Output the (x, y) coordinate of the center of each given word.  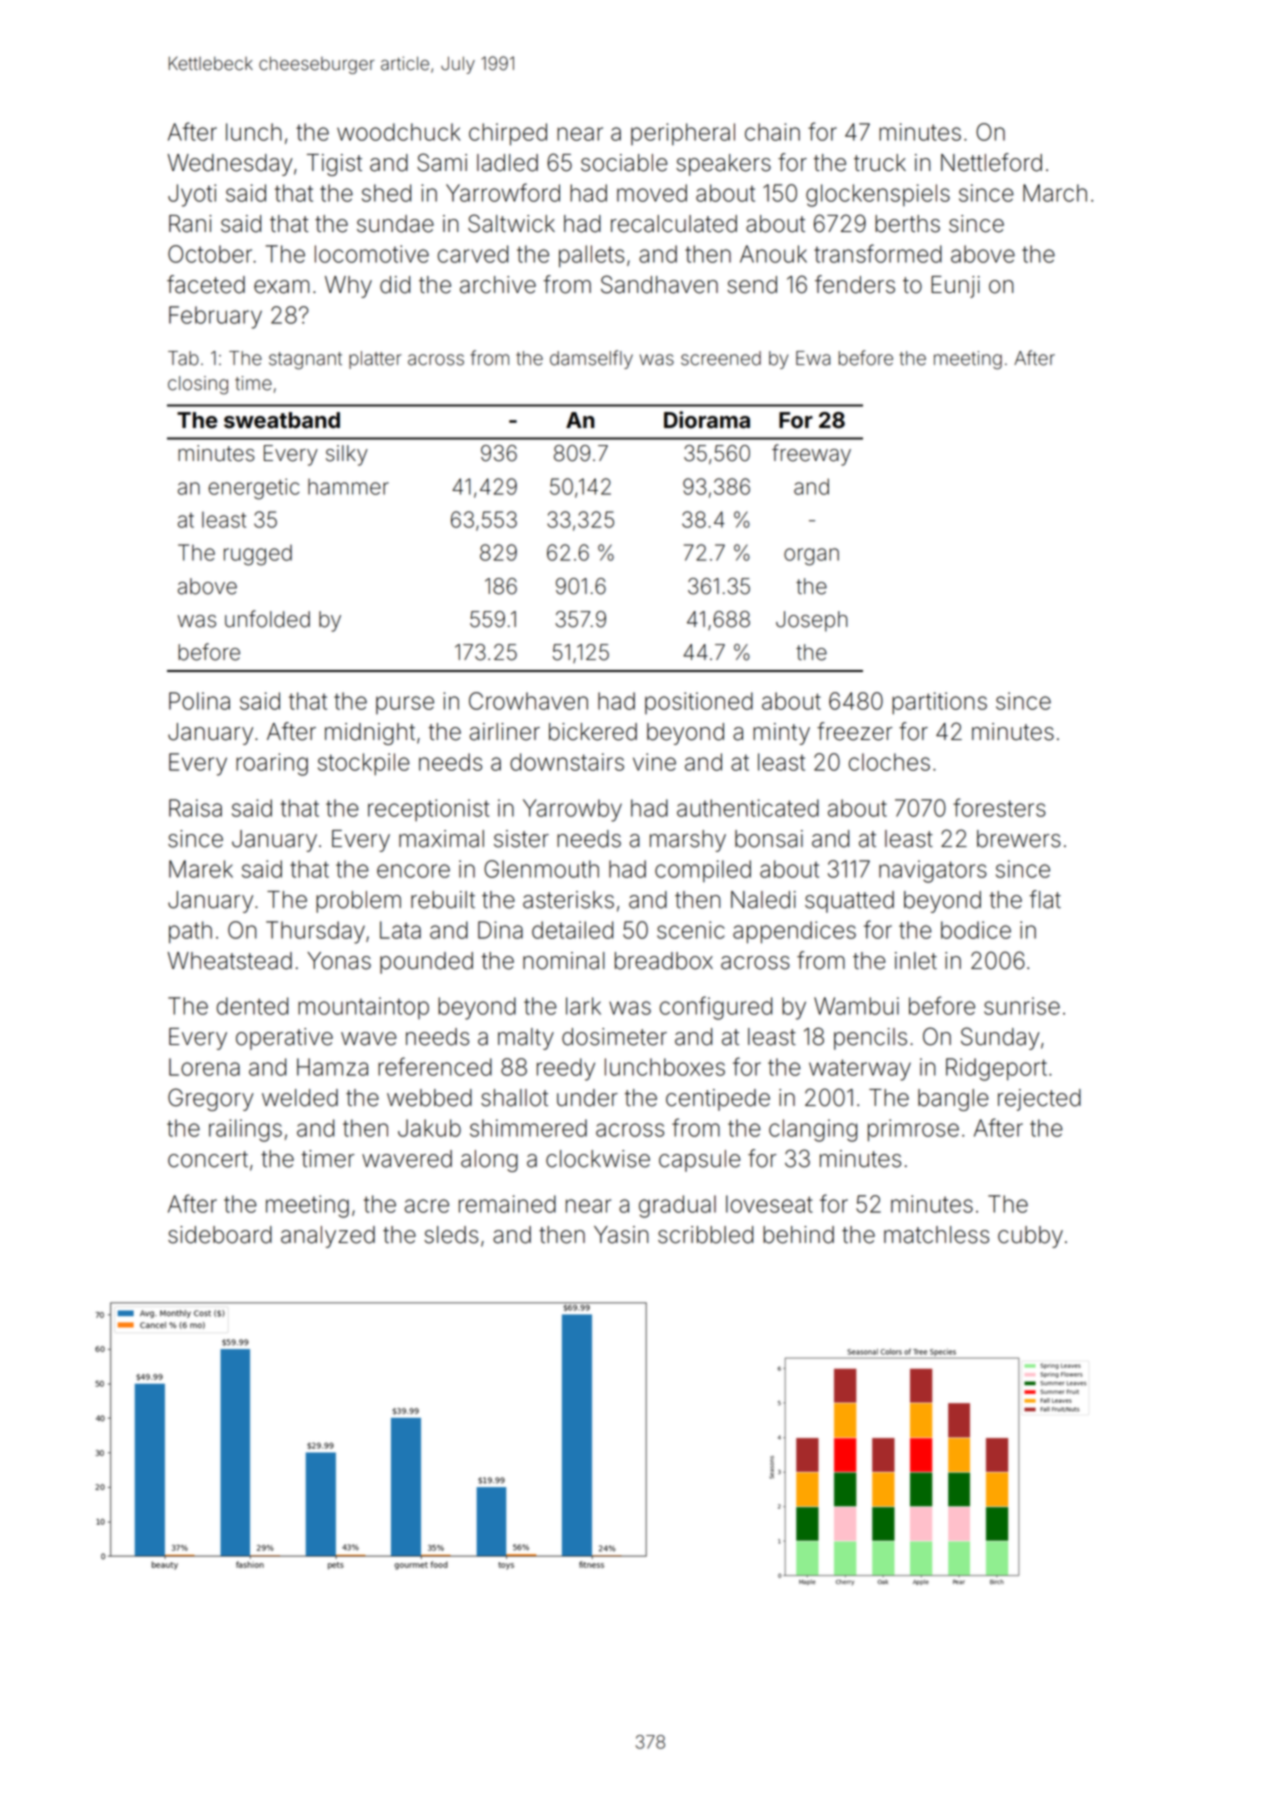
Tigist (334, 165)
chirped (508, 134)
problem (358, 902)
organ (811, 557)
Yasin (621, 1235)
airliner (505, 732)
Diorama (707, 420)
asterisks (568, 900)
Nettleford (991, 162)
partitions (939, 703)
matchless (936, 1235)
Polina (199, 701)
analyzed (328, 1237)
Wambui (856, 1006)
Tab (183, 358)
